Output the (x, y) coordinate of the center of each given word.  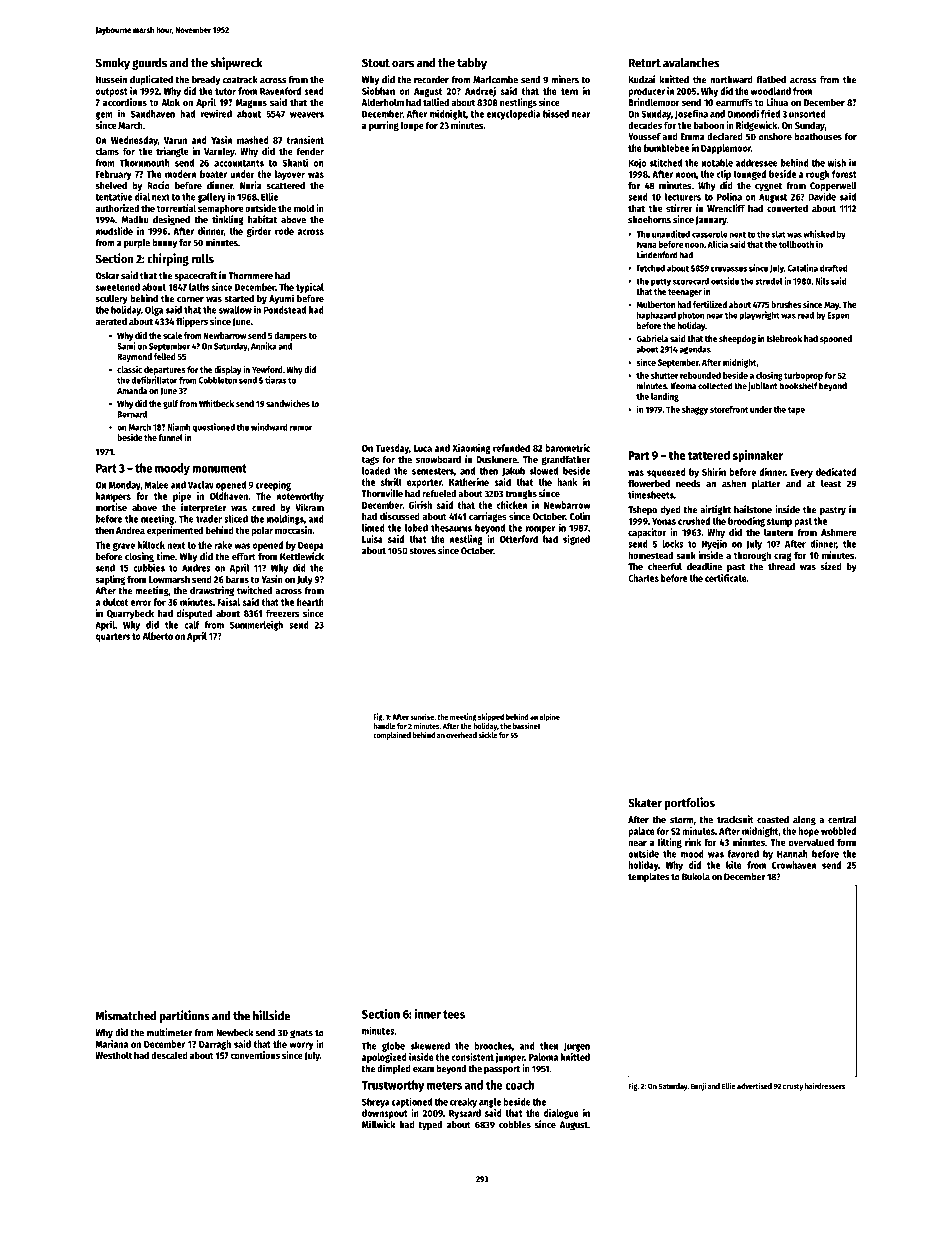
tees (454, 1014)
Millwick (378, 1124)
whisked (819, 234)
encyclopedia (514, 114)
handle (384, 726)
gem (104, 115)
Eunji (698, 1087)
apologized (384, 1058)
